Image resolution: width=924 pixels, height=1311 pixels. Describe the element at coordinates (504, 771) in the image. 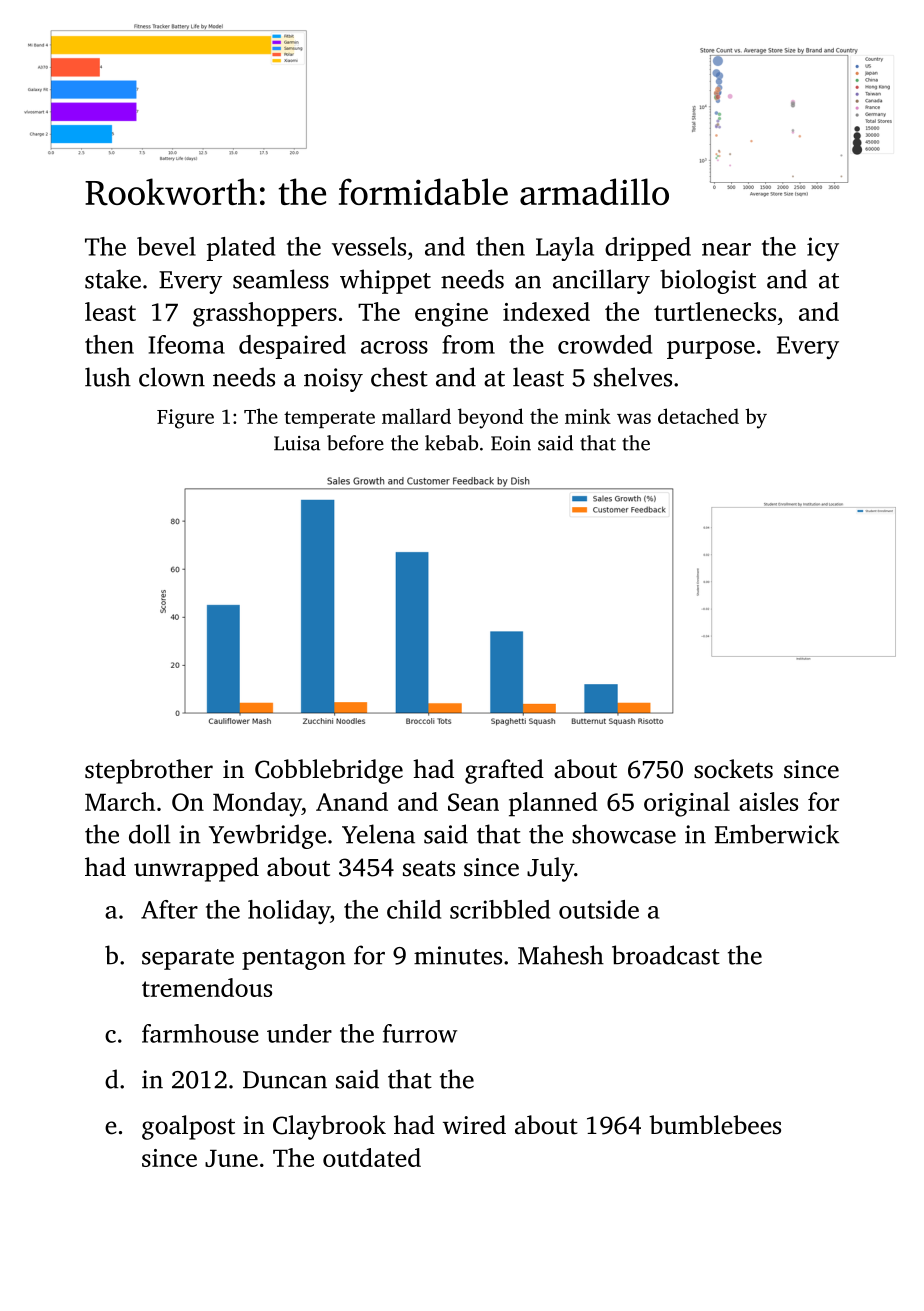

I see `grafted` at that location.
